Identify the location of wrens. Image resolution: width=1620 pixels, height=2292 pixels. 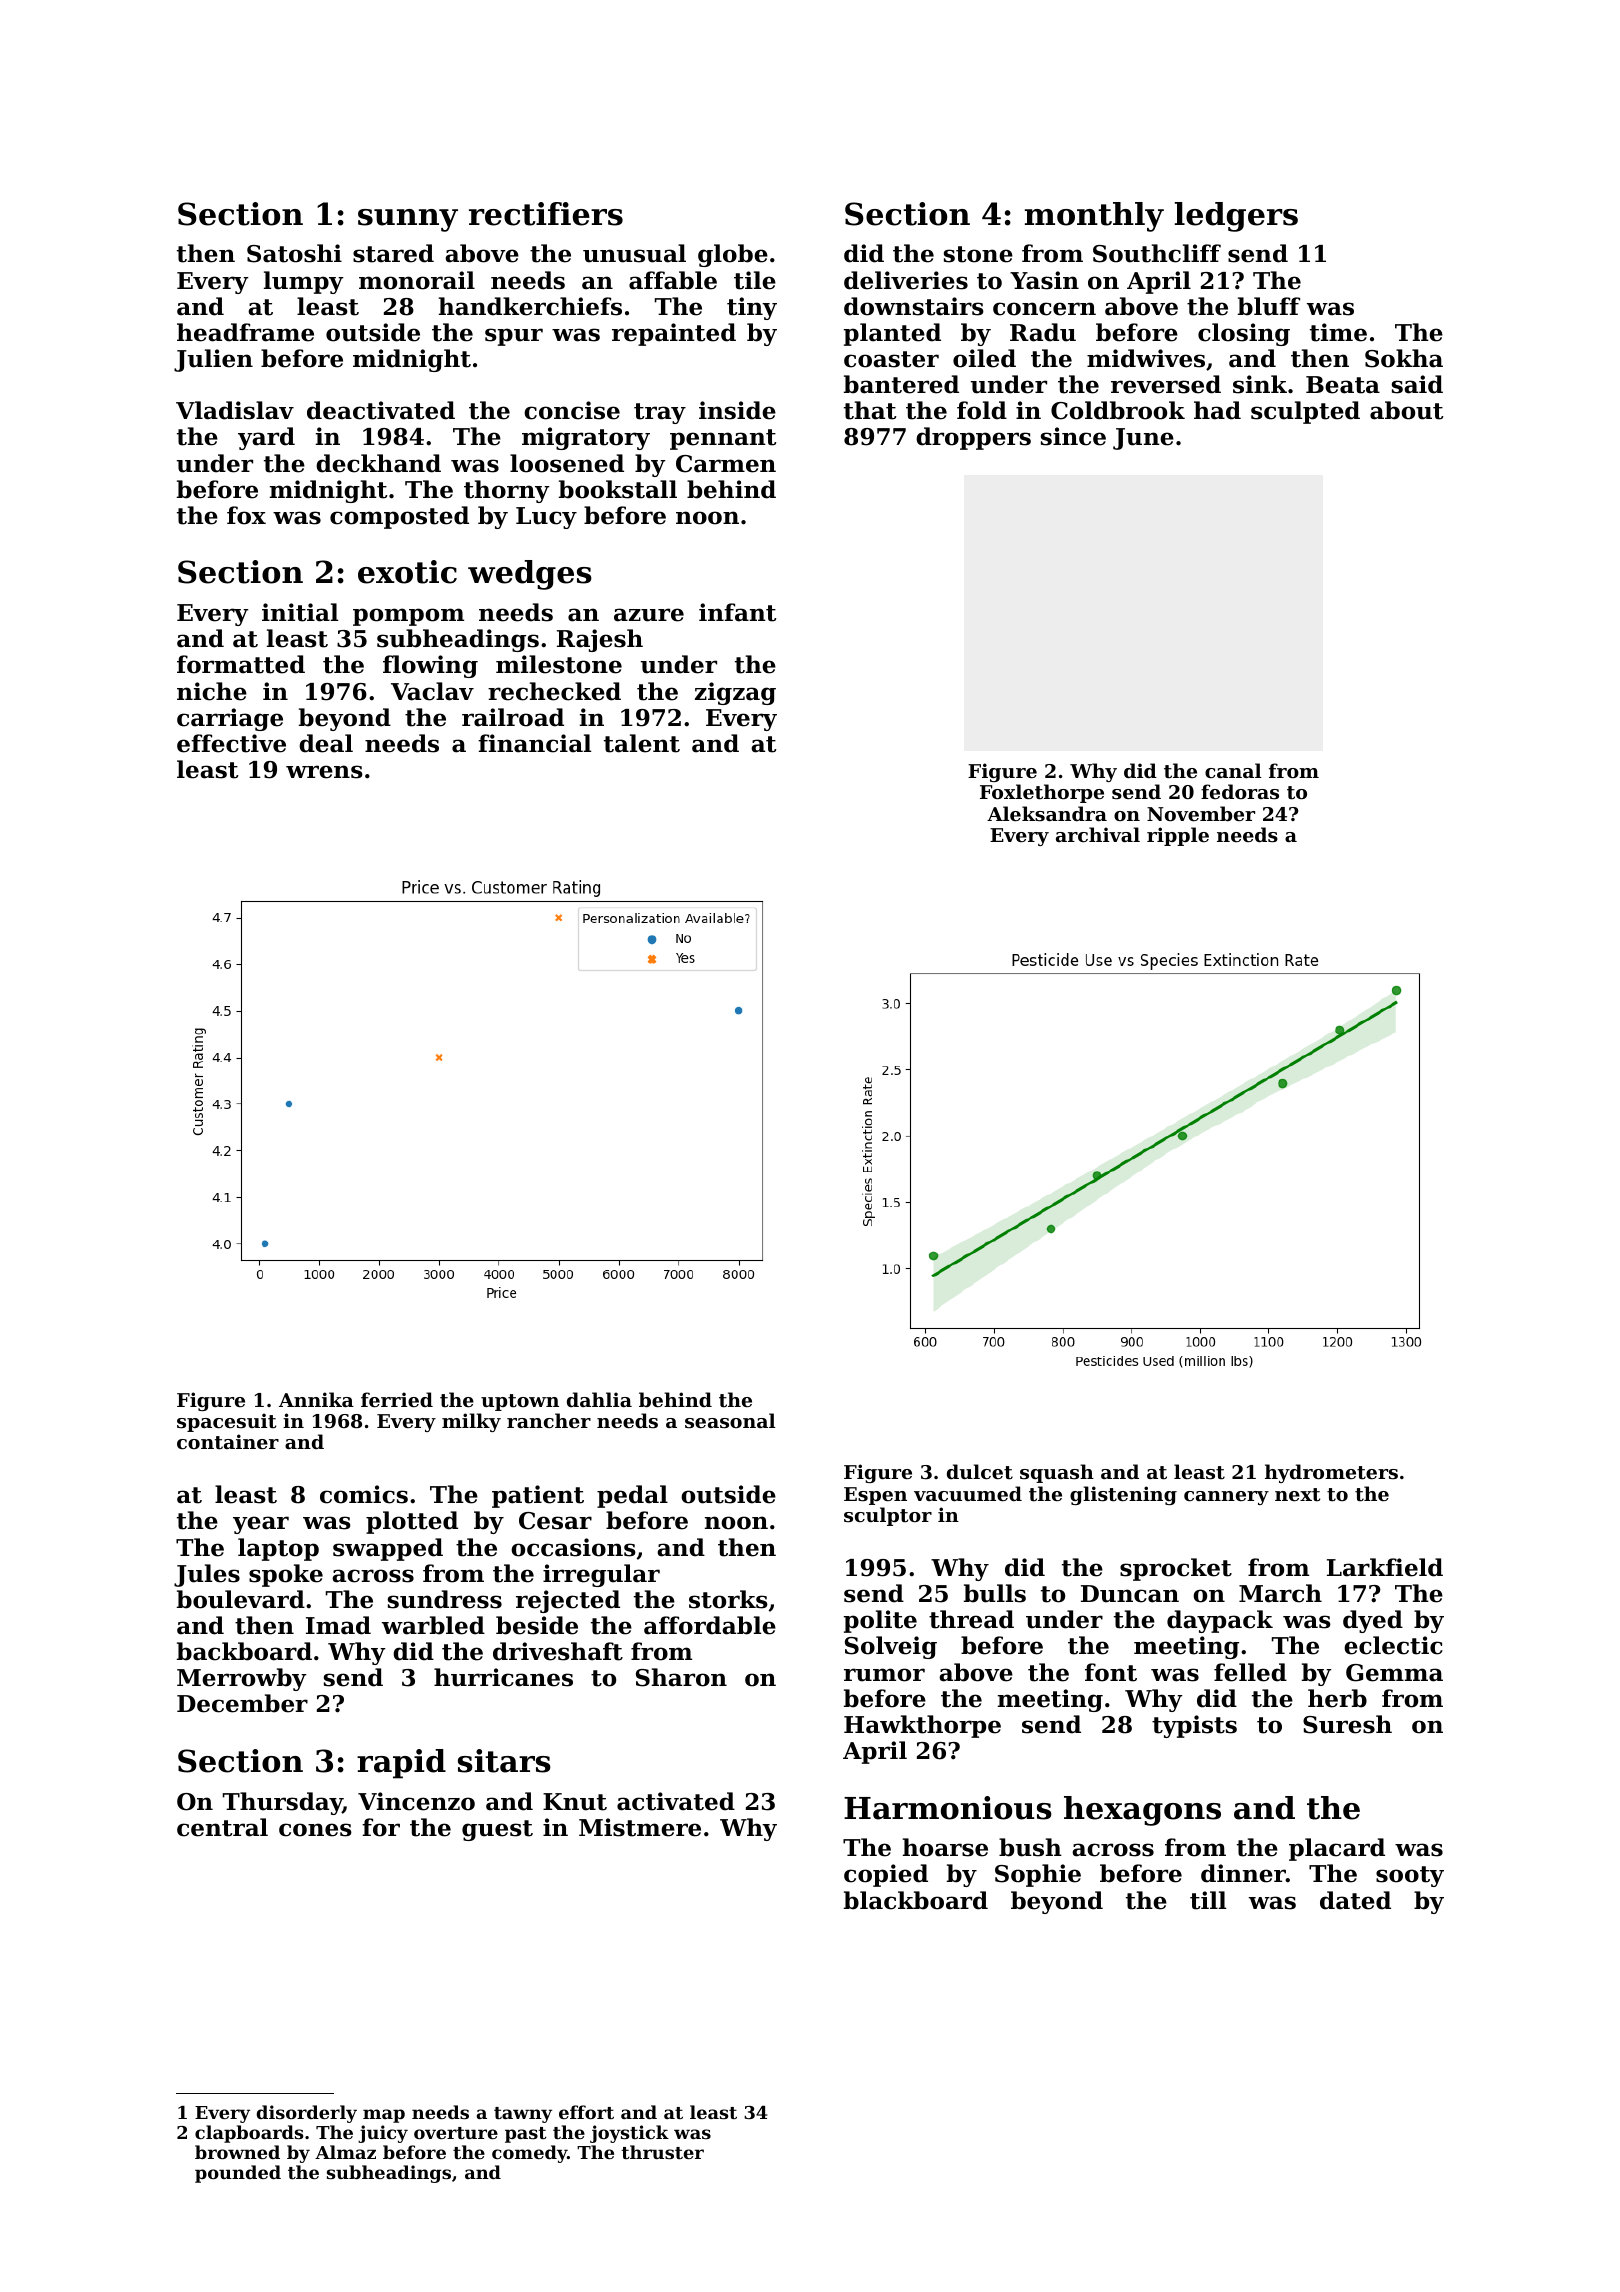
(324, 772).
